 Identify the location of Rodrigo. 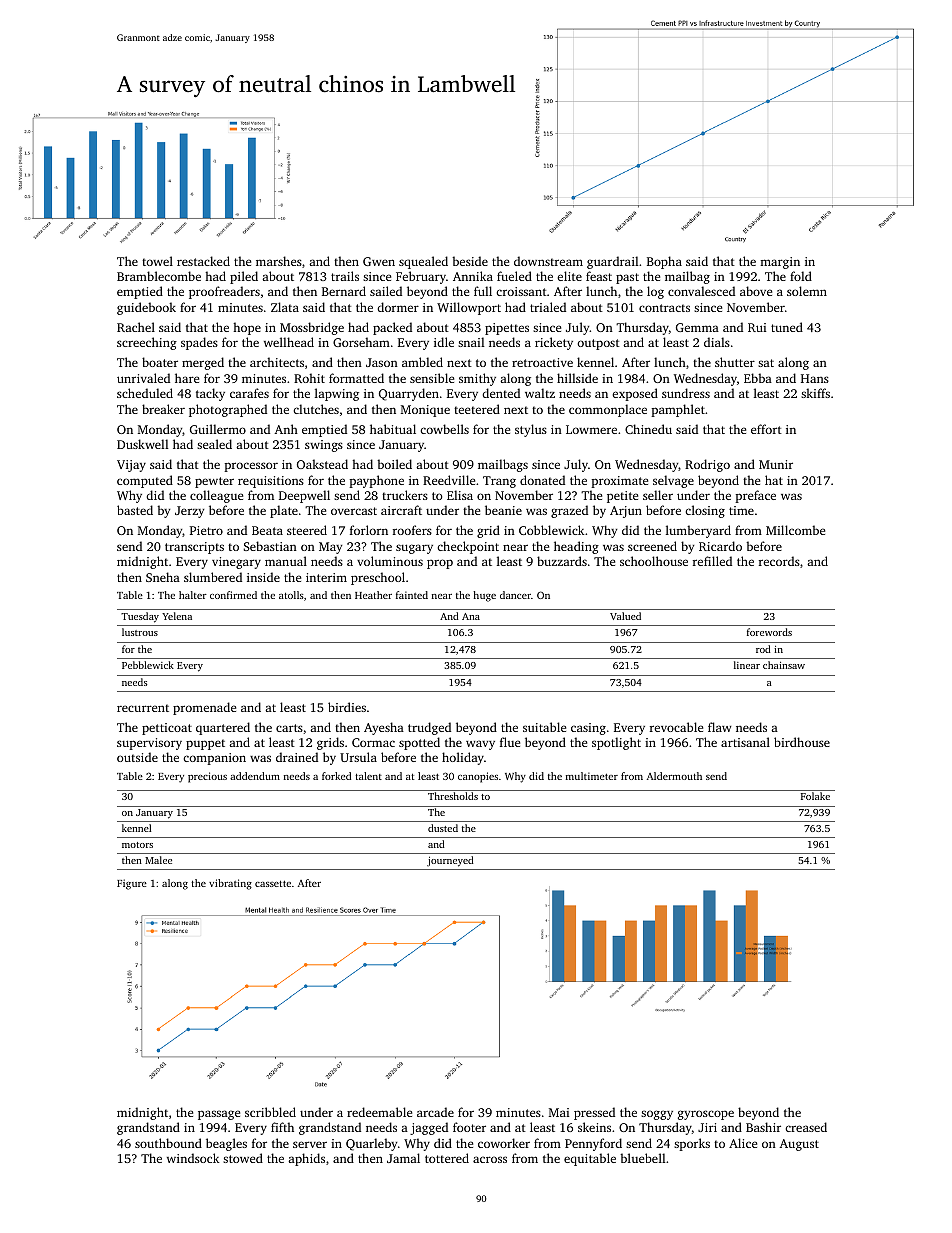
(707, 465).
